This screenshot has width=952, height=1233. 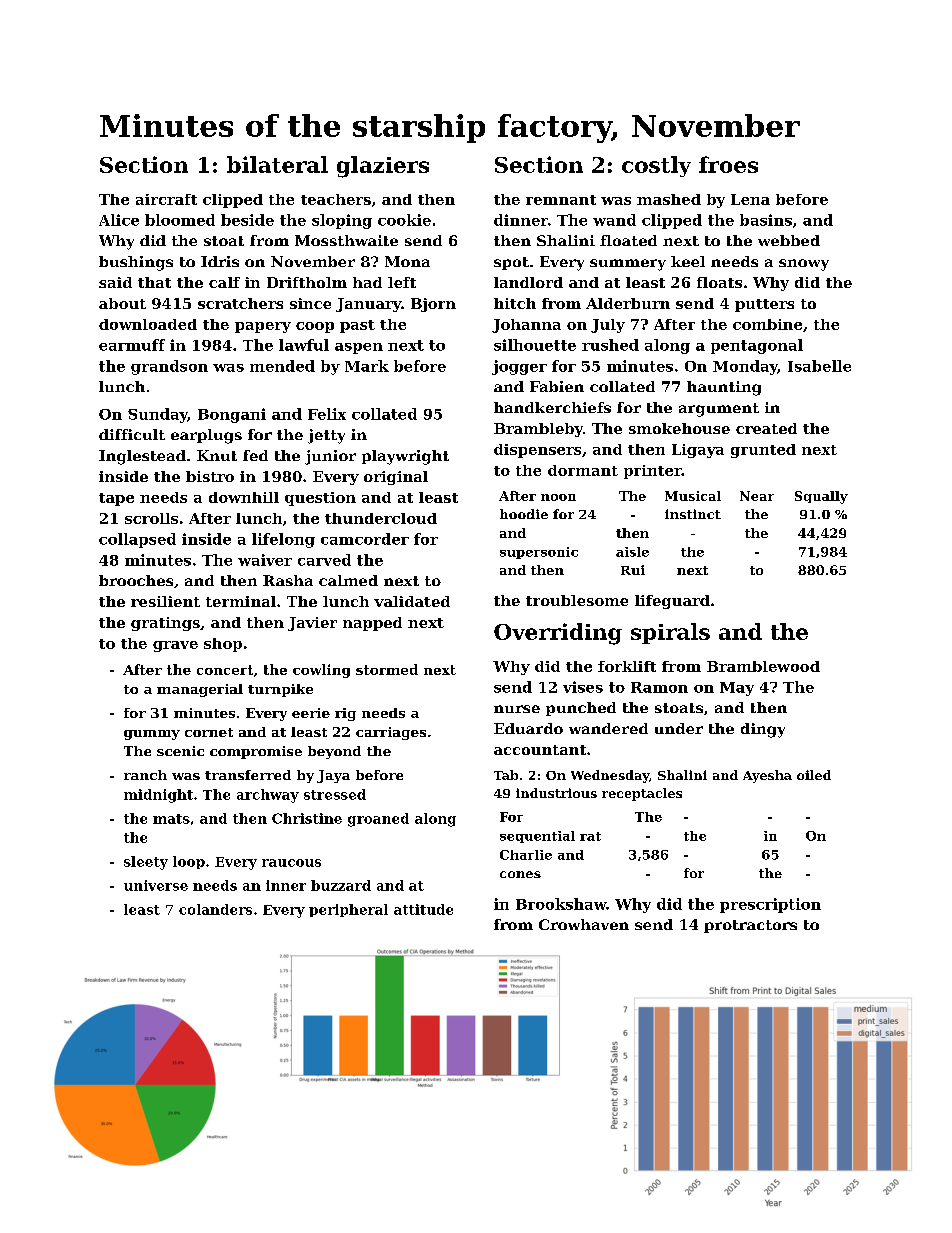 What do you see at coordinates (320, 499) in the screenshot?
I see `question` at bounding box center [320, 499].
